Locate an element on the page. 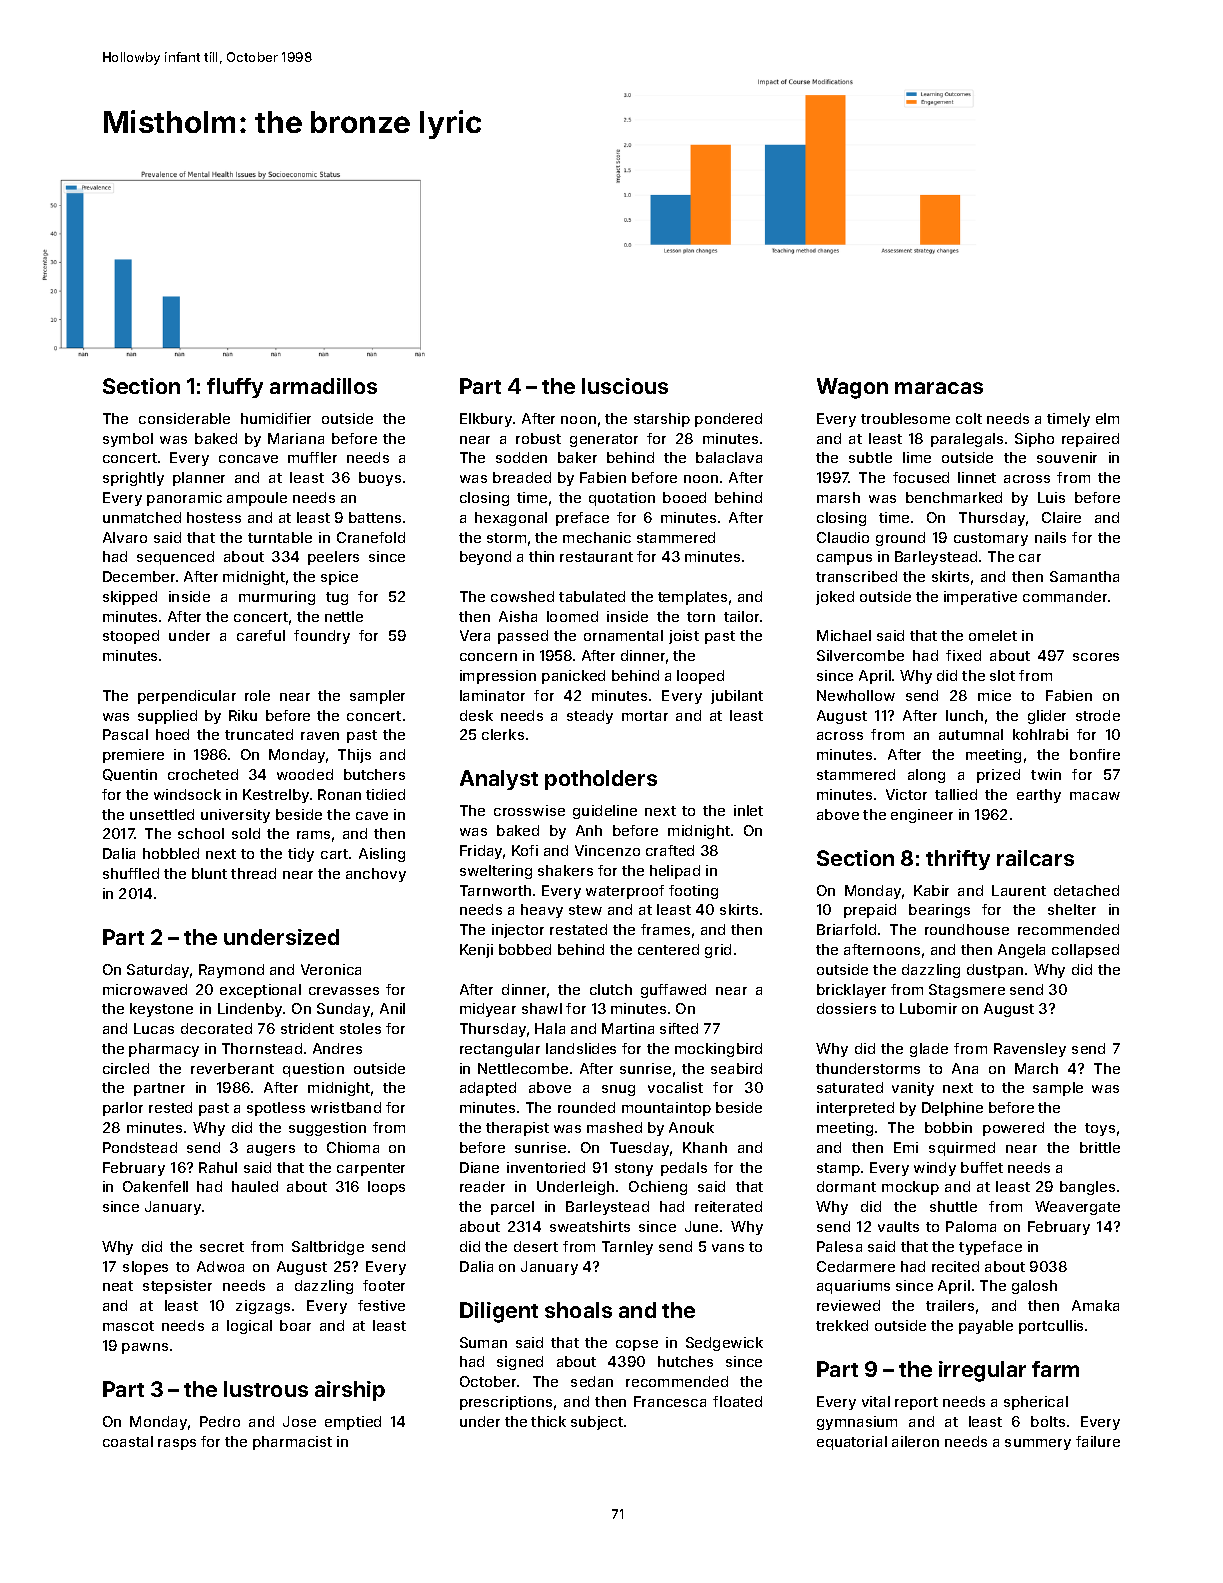 This document has width=1223, height=1583. Silvercombe is located at coordinates (860, 655).
